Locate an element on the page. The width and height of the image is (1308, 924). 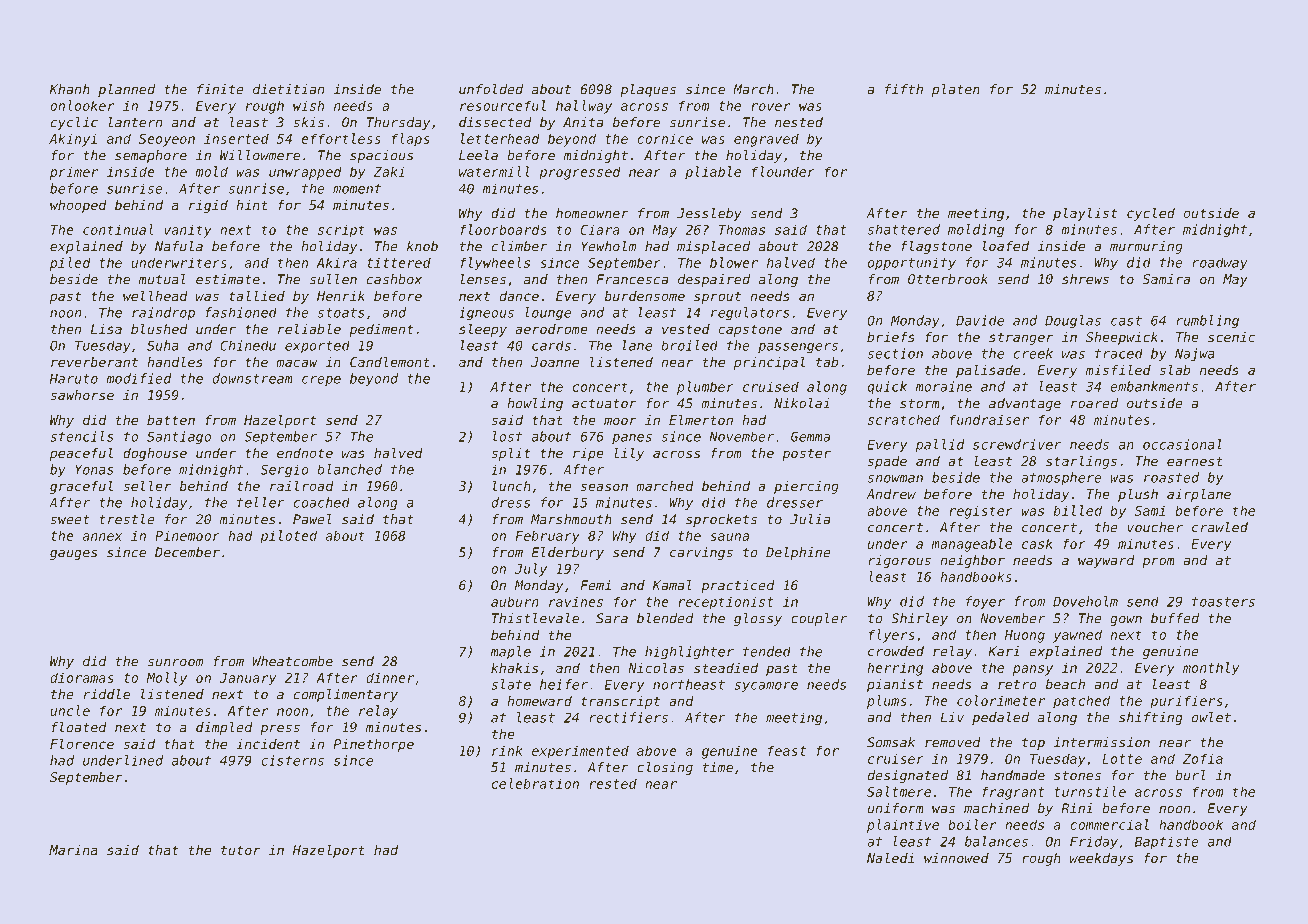
Kari is located at coordinates (1003, 651).
